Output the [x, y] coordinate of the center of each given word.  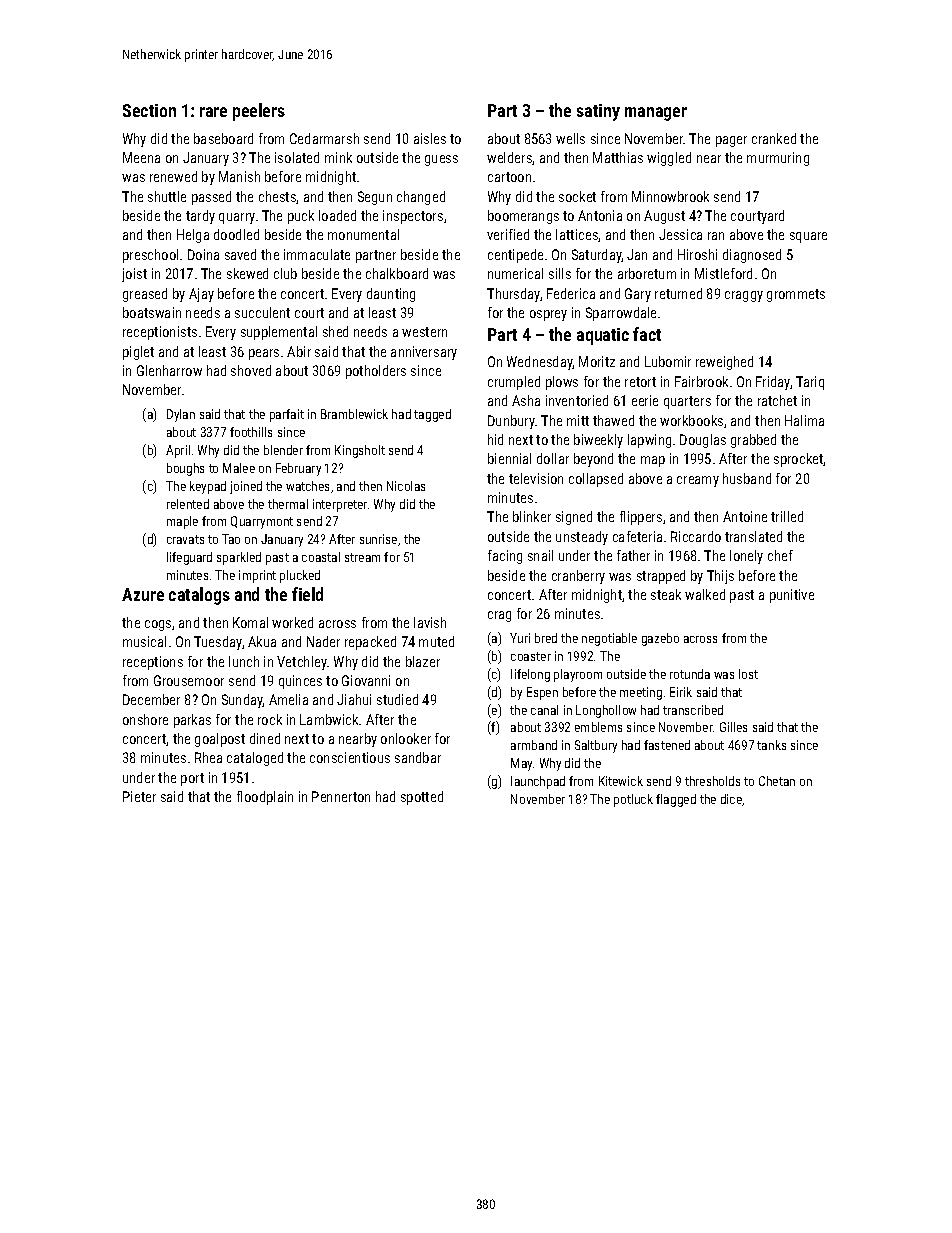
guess [441, 160]
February [298, 469]
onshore [145, 719]
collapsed [596, 480]
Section [149, 110]
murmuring [778, 159]
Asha [526, 400]
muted [436, 641]
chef [780, 555]
